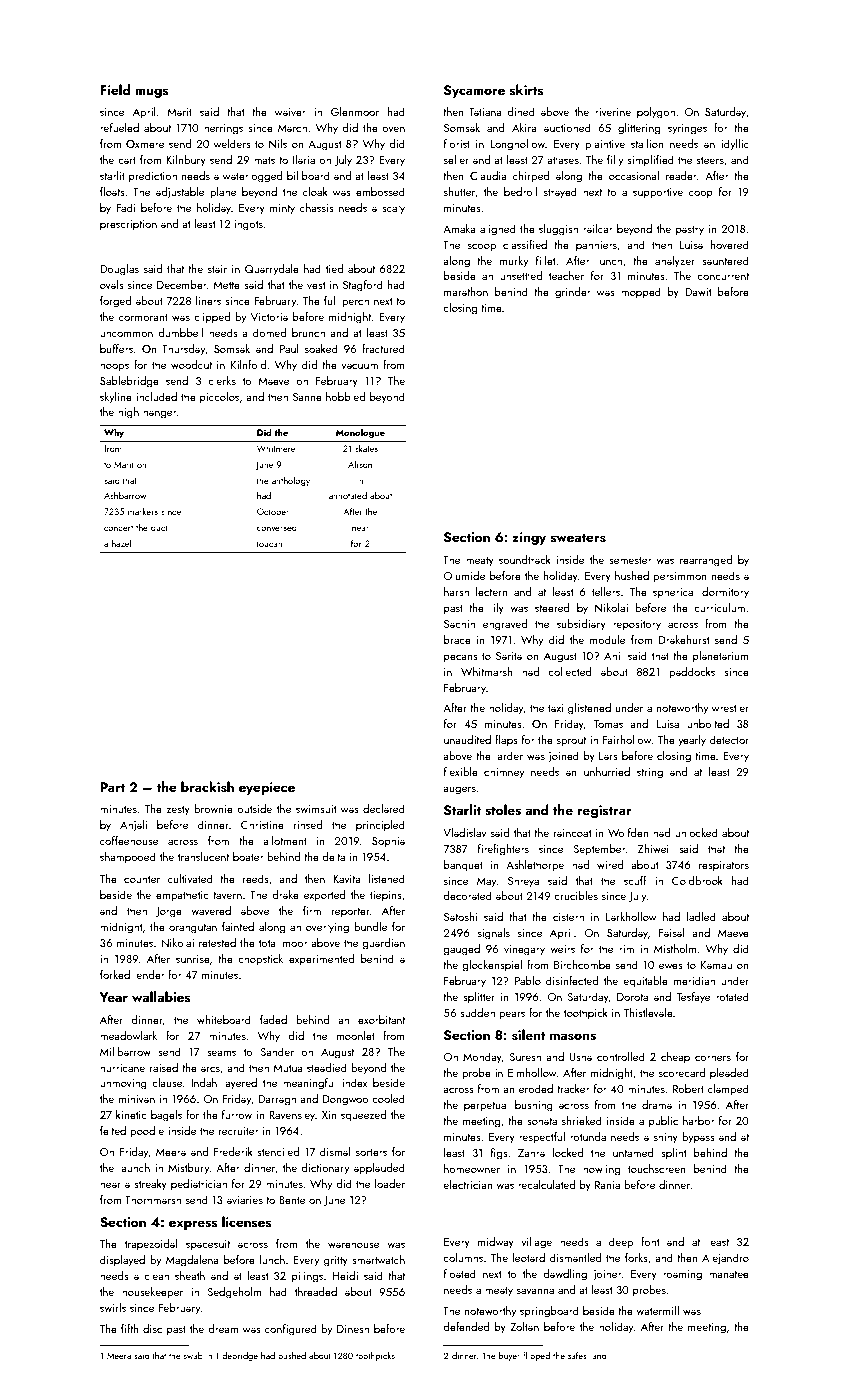  Describe the element at coordinates (327, 1067) in the page. I see `steadied` at that location.
